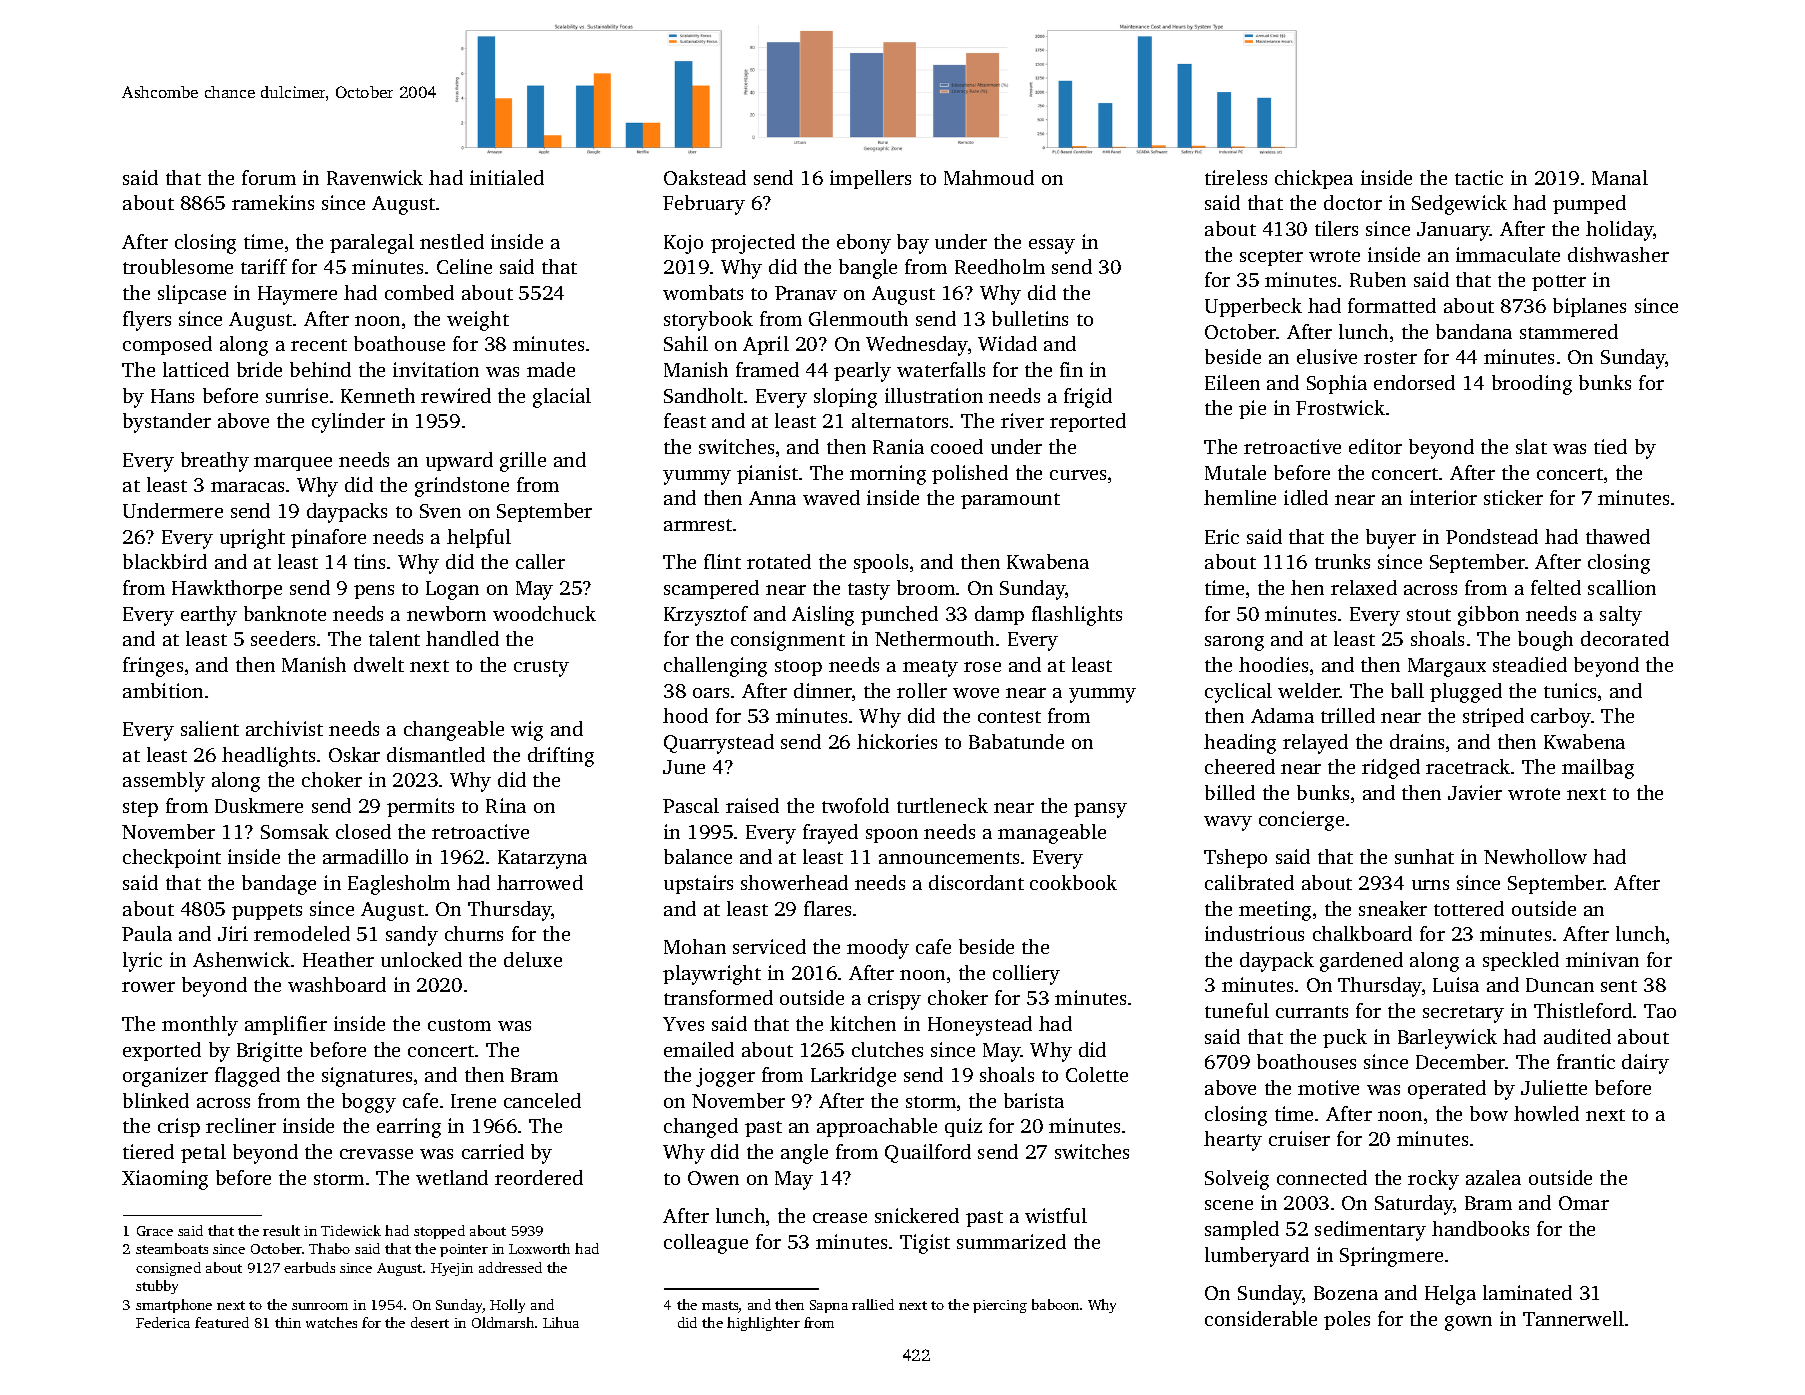  What do you see at coordinates (1521, 961) in the image?
I see `speckled` at bounding box center [1521, 961].
